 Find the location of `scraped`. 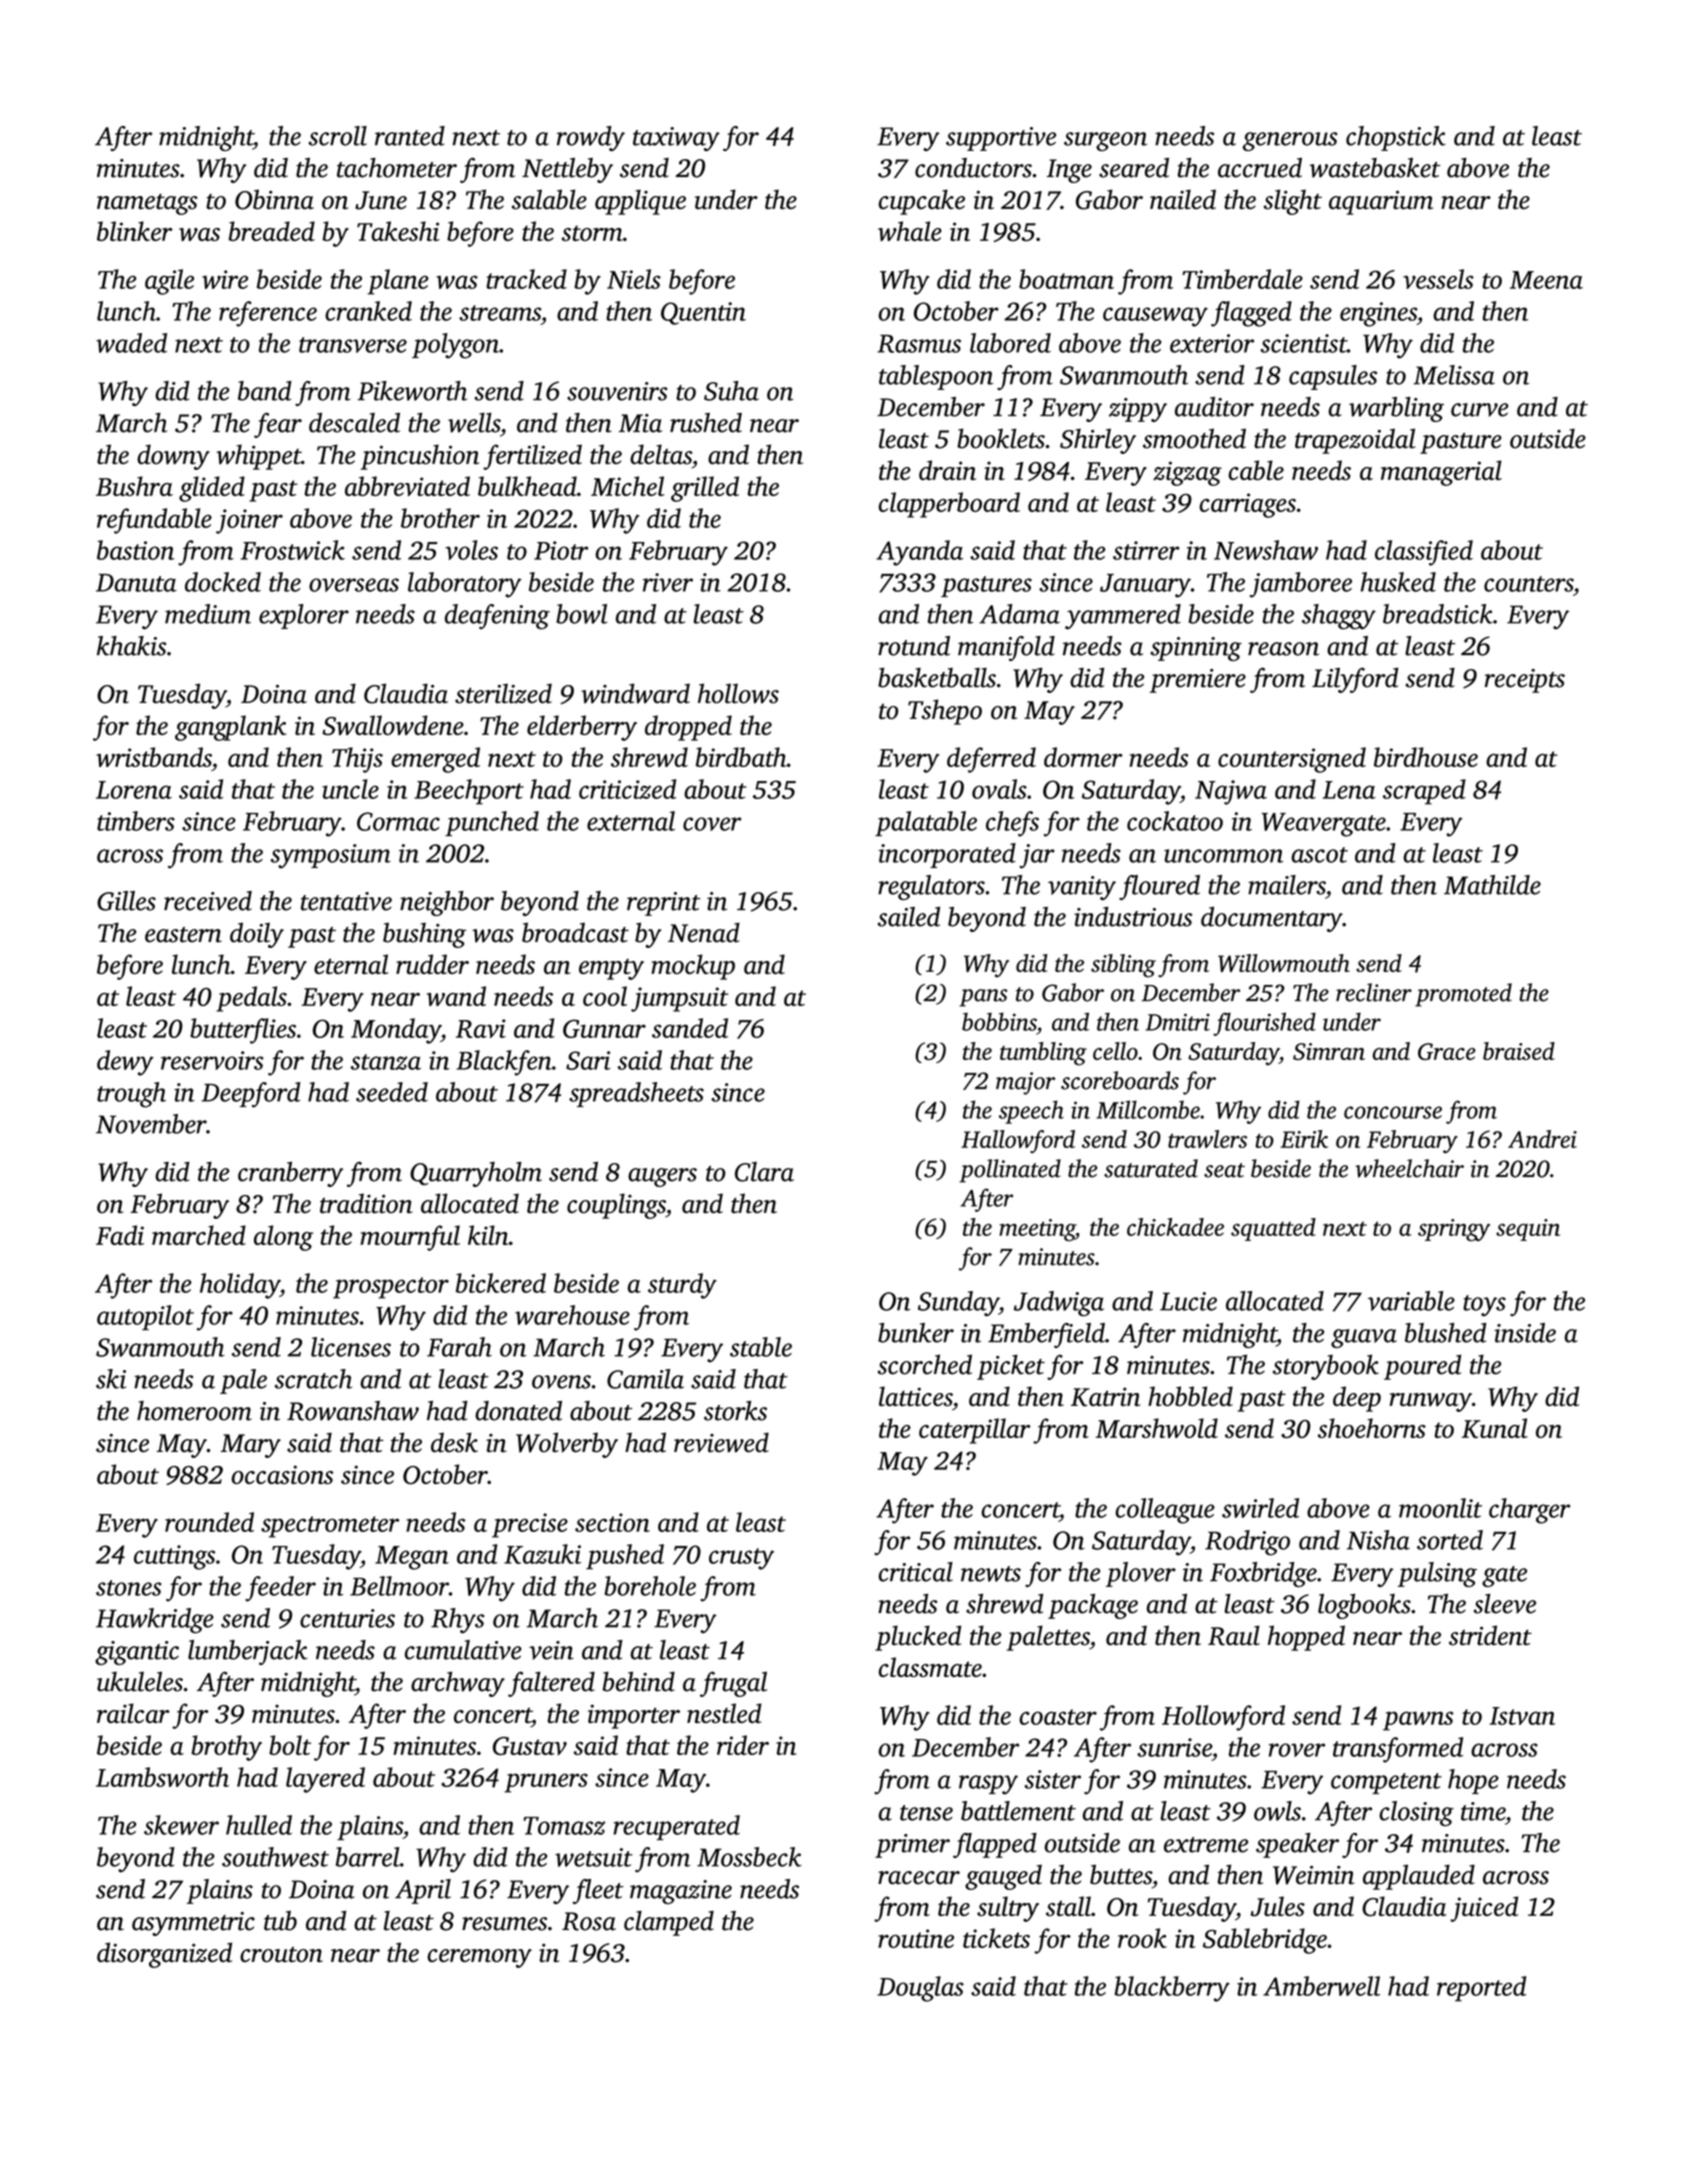

scraped is located at coordinates (1424, 792).
